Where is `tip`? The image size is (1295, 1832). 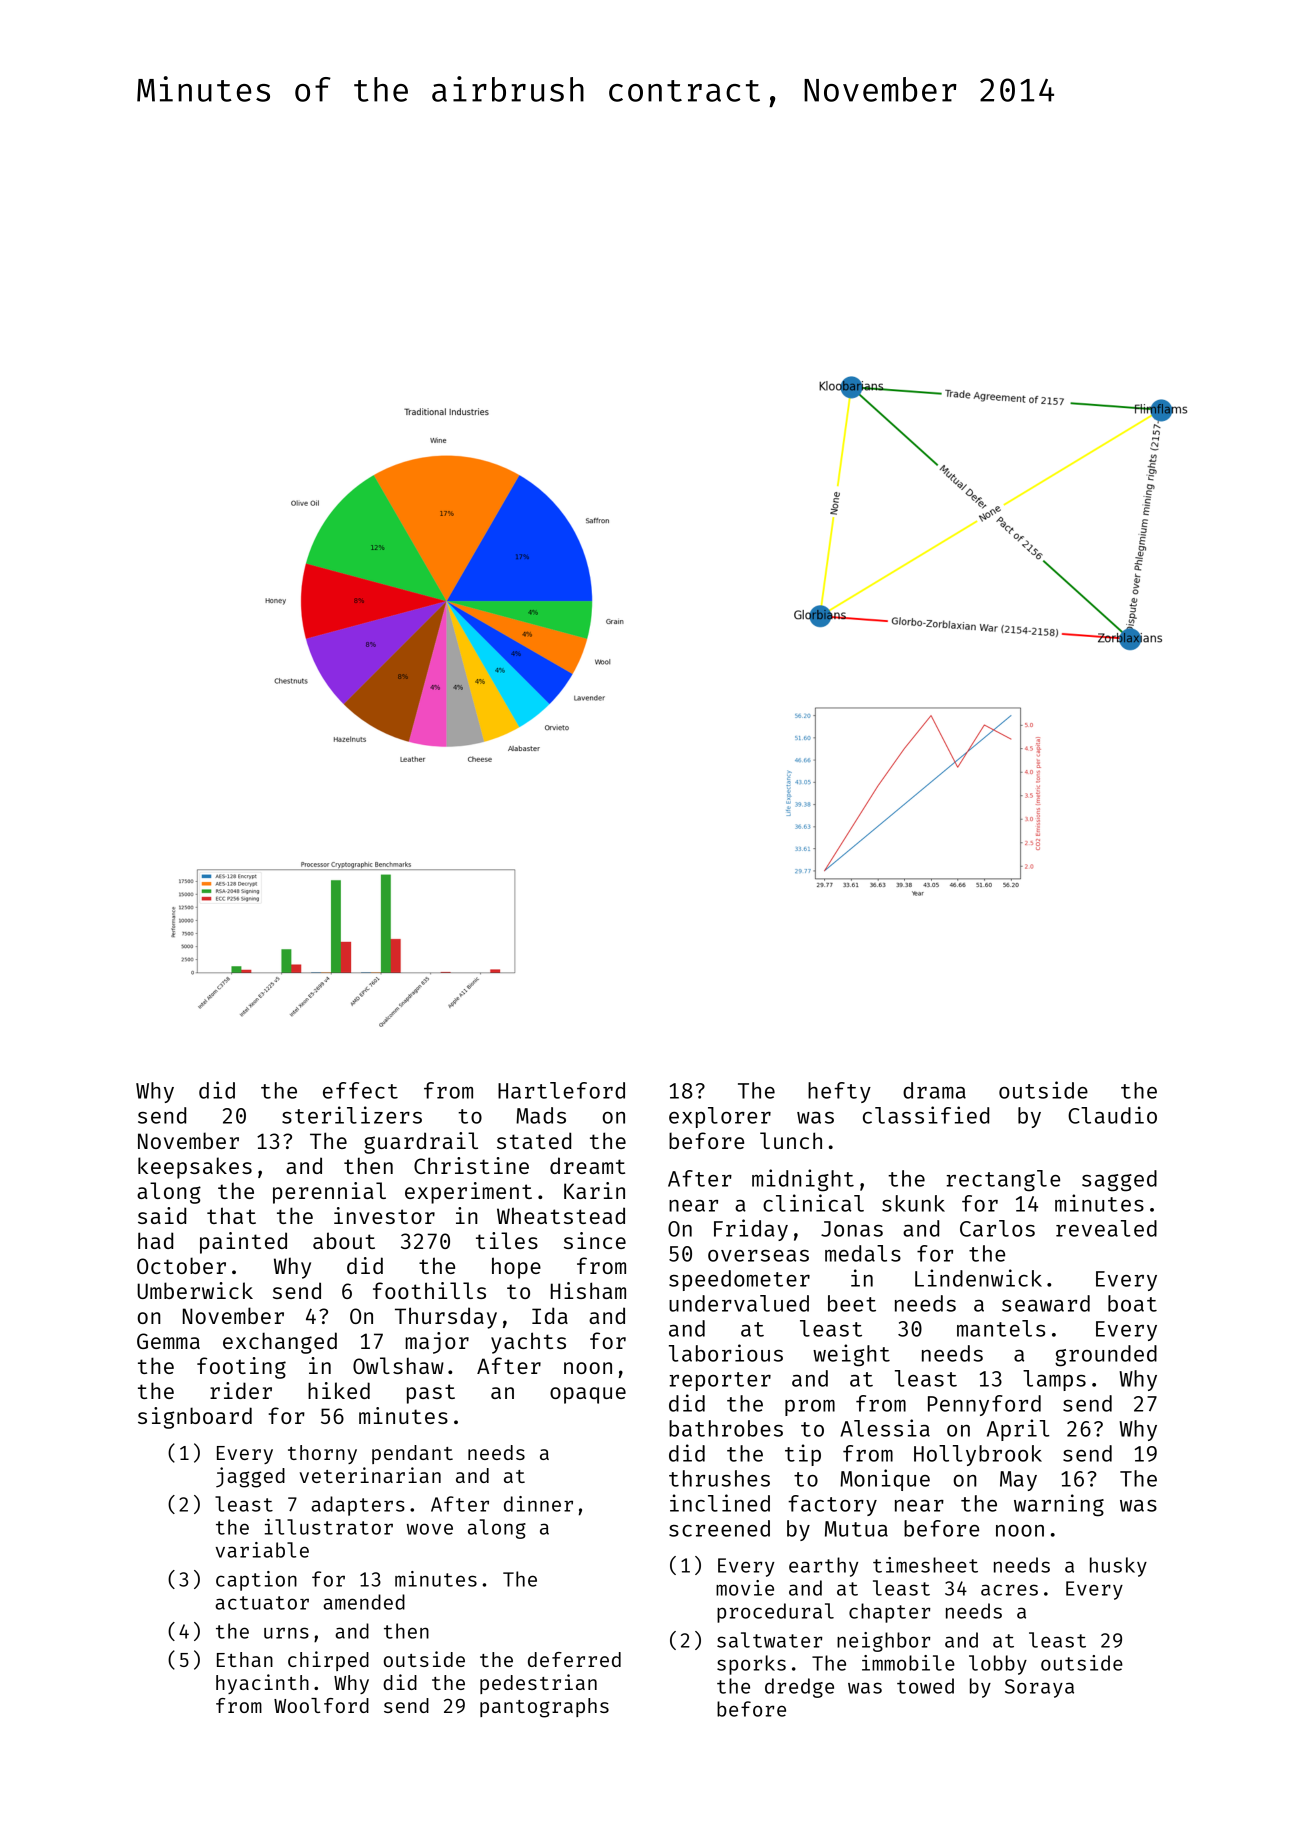
tip is located at coordinates (803, 1455).
